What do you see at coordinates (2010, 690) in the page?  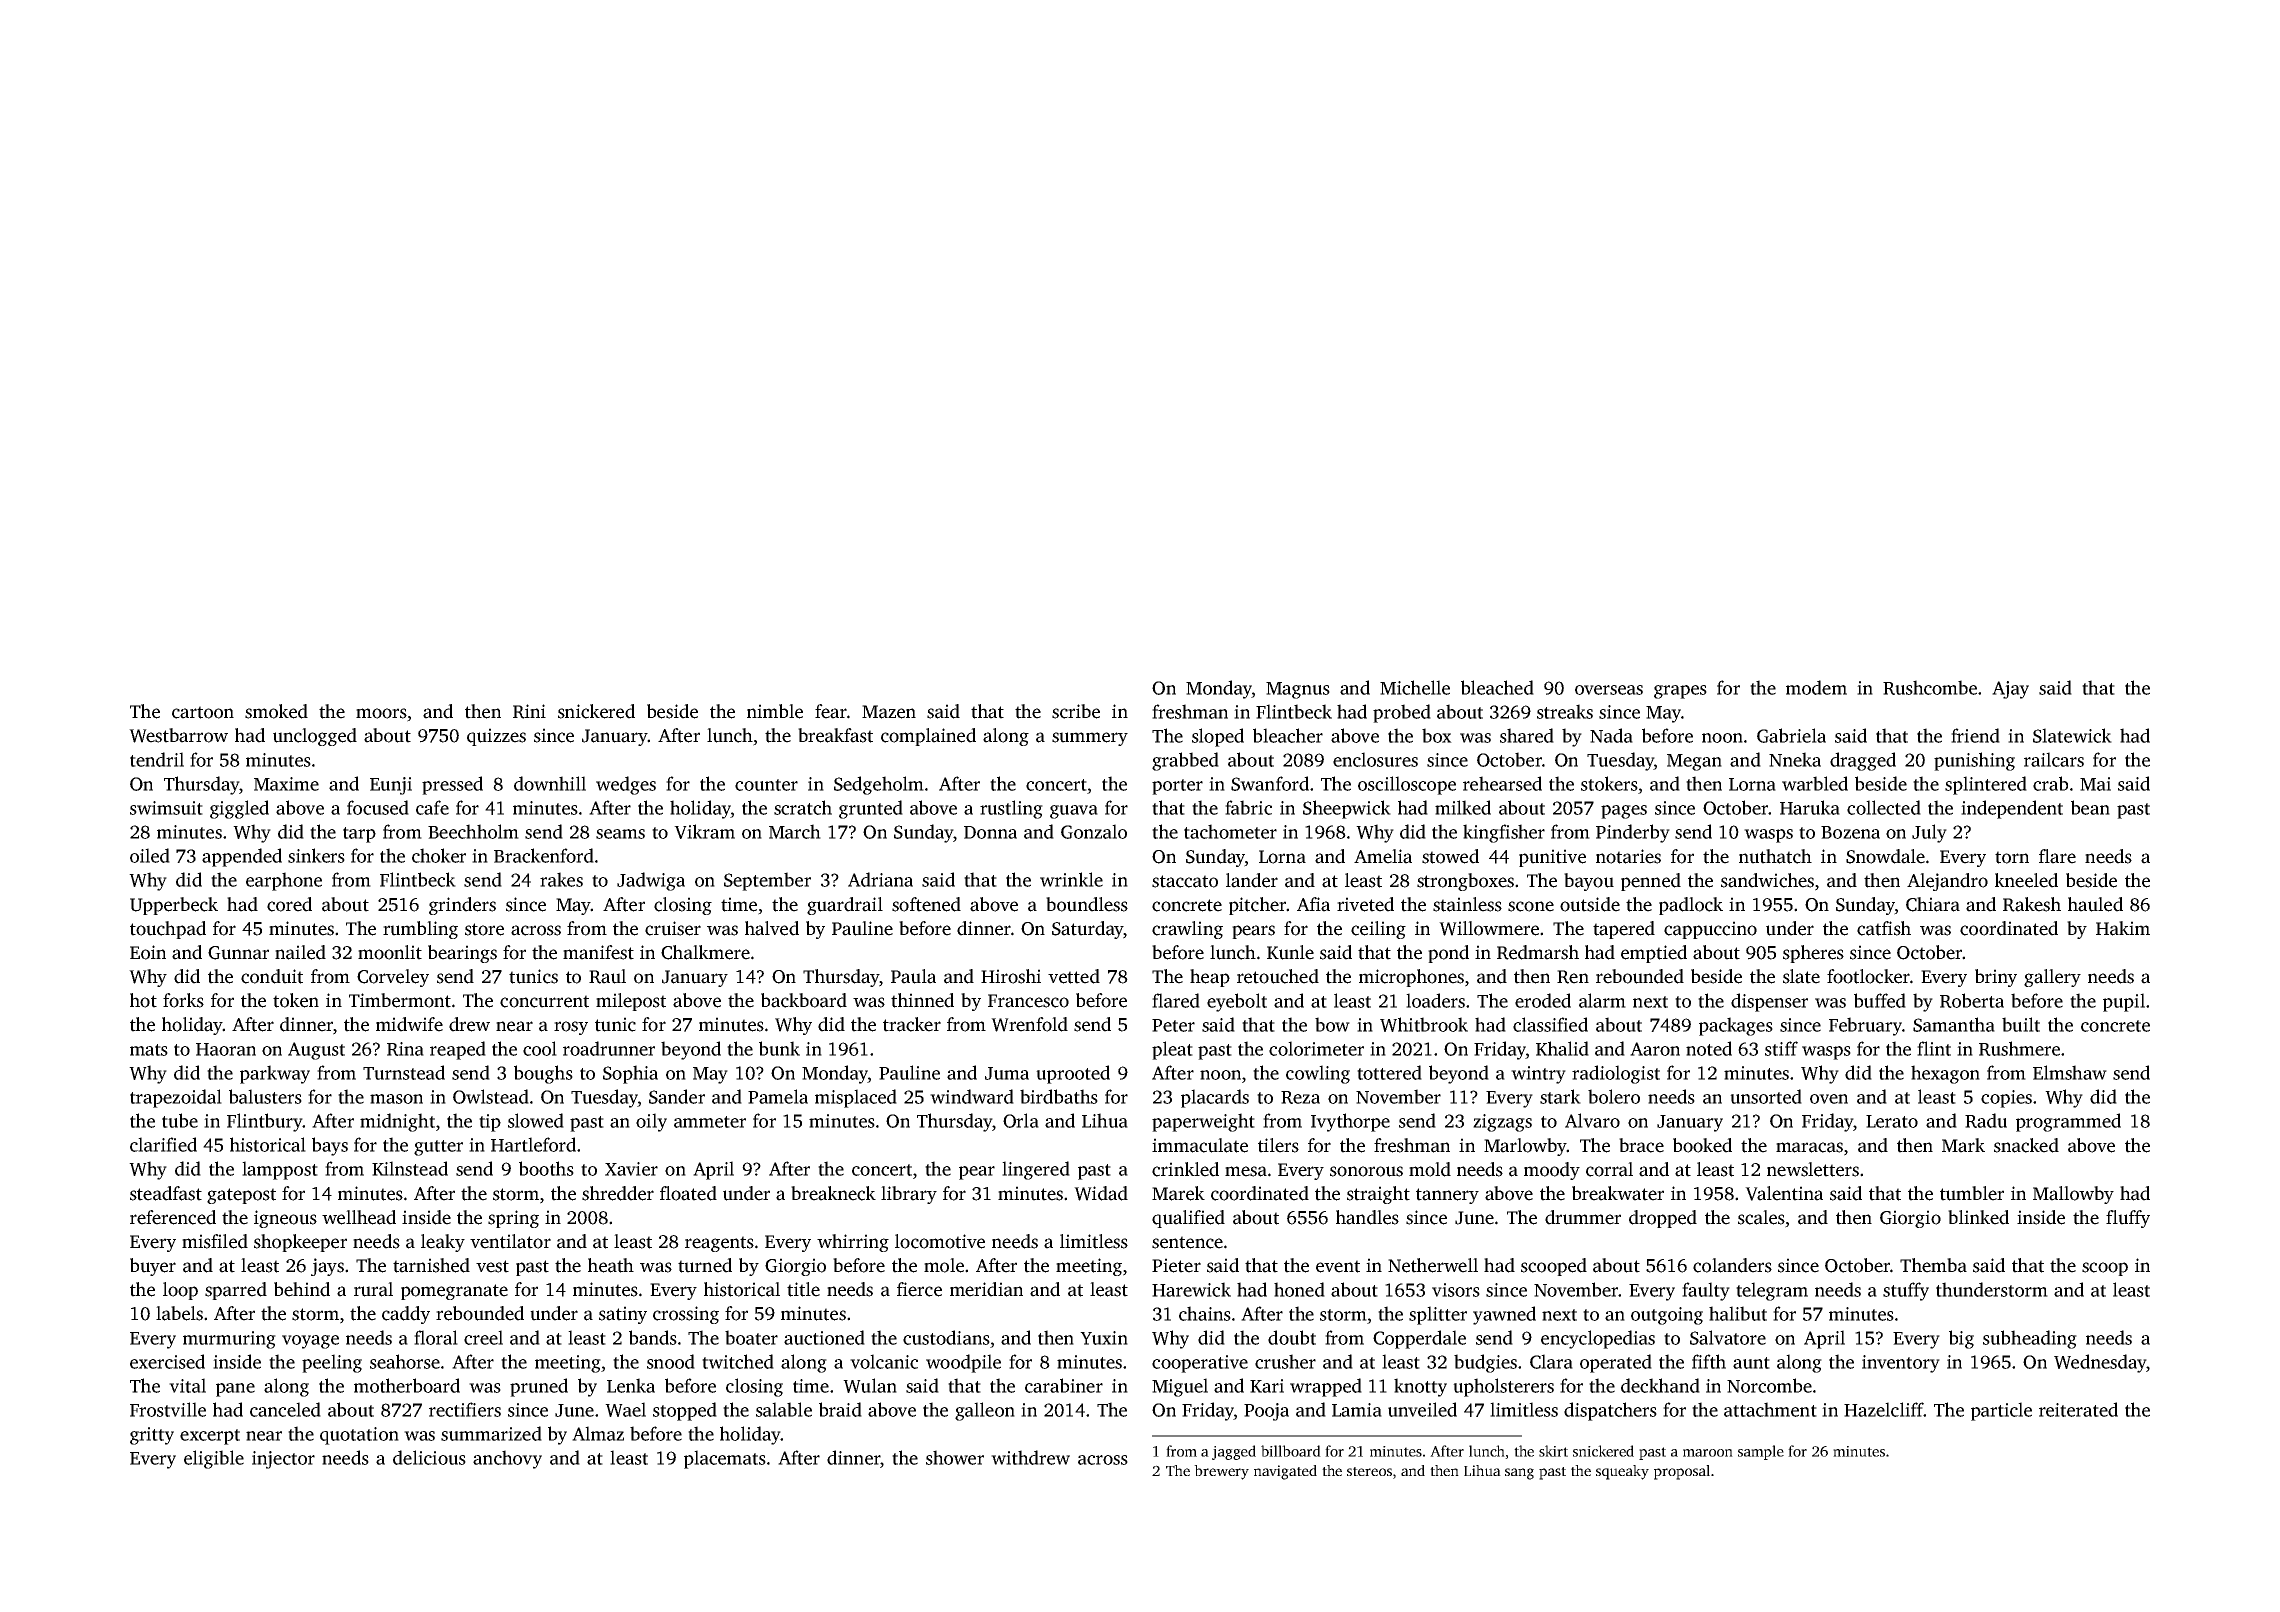 I see `Ajay` at bounding box center [2010, 690].
